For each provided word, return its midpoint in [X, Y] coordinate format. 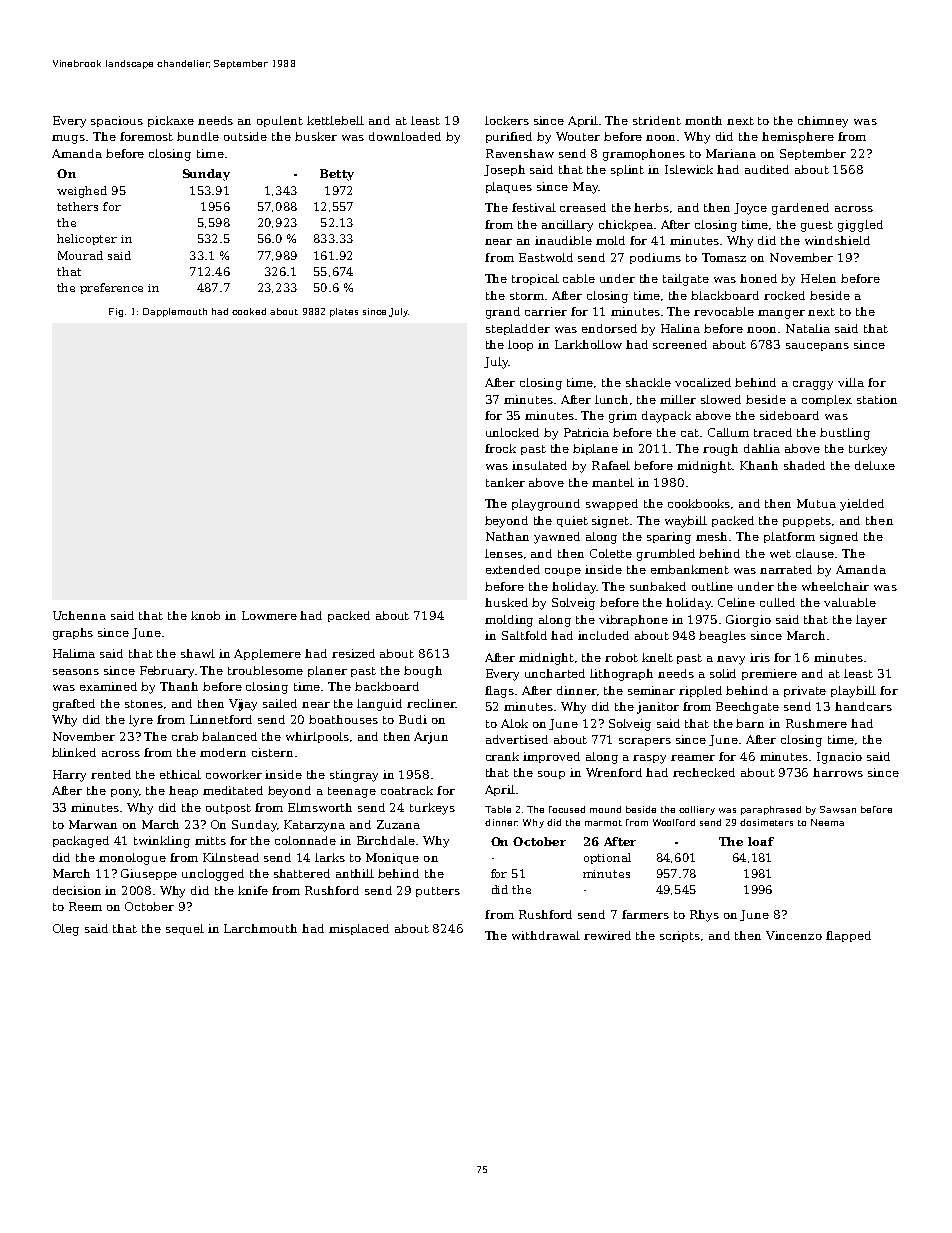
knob [205, 615]
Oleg [66, 930]
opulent [280, 121]
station [877, 399]
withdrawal [546, 935]
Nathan [507, 536]
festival [534, 207]
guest [817, 226]
